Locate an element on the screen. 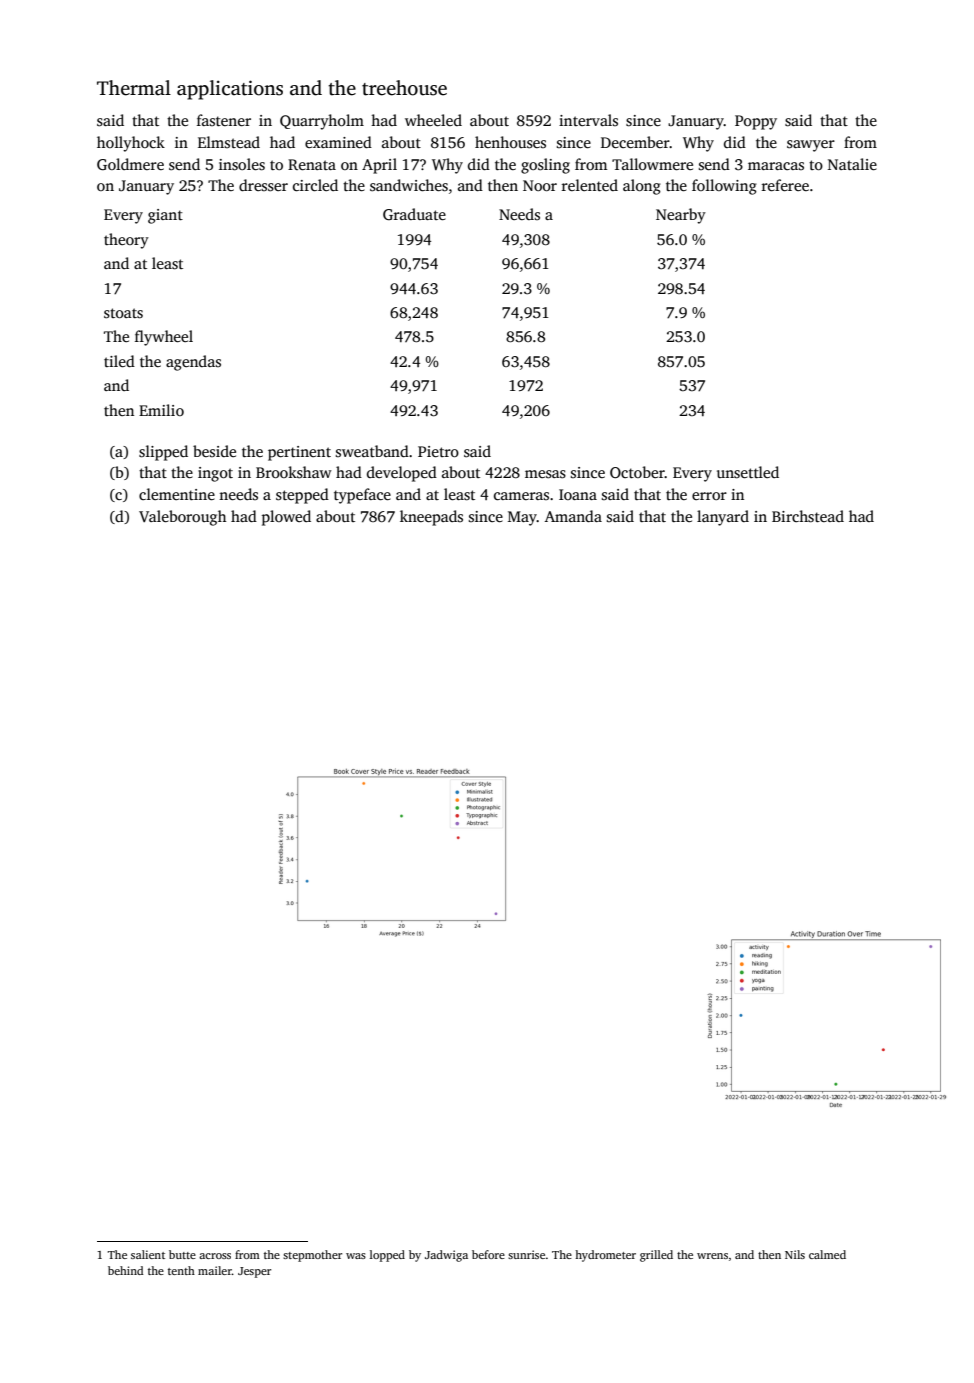 The height and width of the screenshot is (1383, 974). dresser is located at coordinates (263, 185).
